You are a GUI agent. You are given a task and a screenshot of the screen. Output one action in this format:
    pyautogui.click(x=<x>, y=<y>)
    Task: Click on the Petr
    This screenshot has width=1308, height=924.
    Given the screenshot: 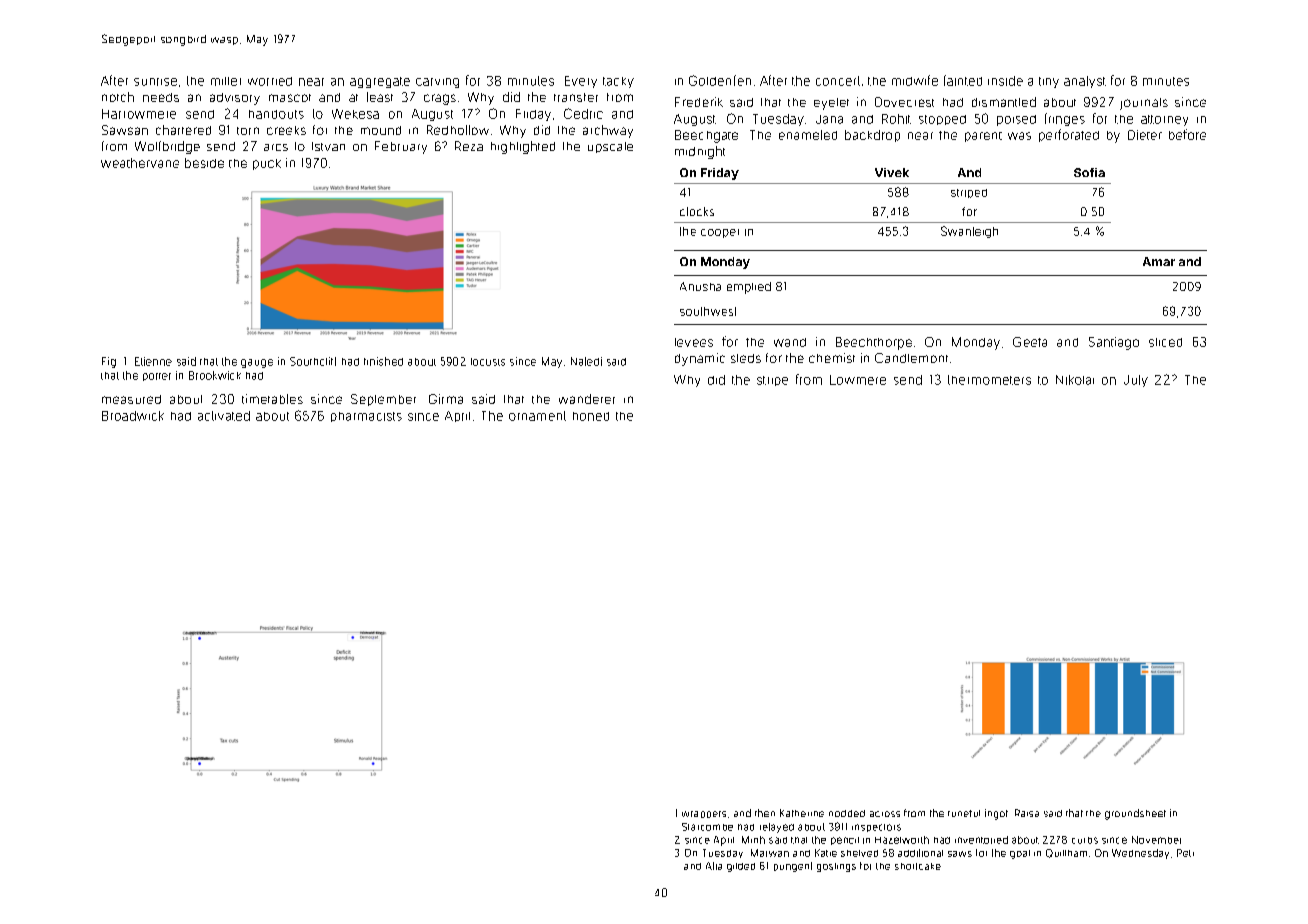 What is the action you would take?
    pyautogui.click(x=1185, y=853)
